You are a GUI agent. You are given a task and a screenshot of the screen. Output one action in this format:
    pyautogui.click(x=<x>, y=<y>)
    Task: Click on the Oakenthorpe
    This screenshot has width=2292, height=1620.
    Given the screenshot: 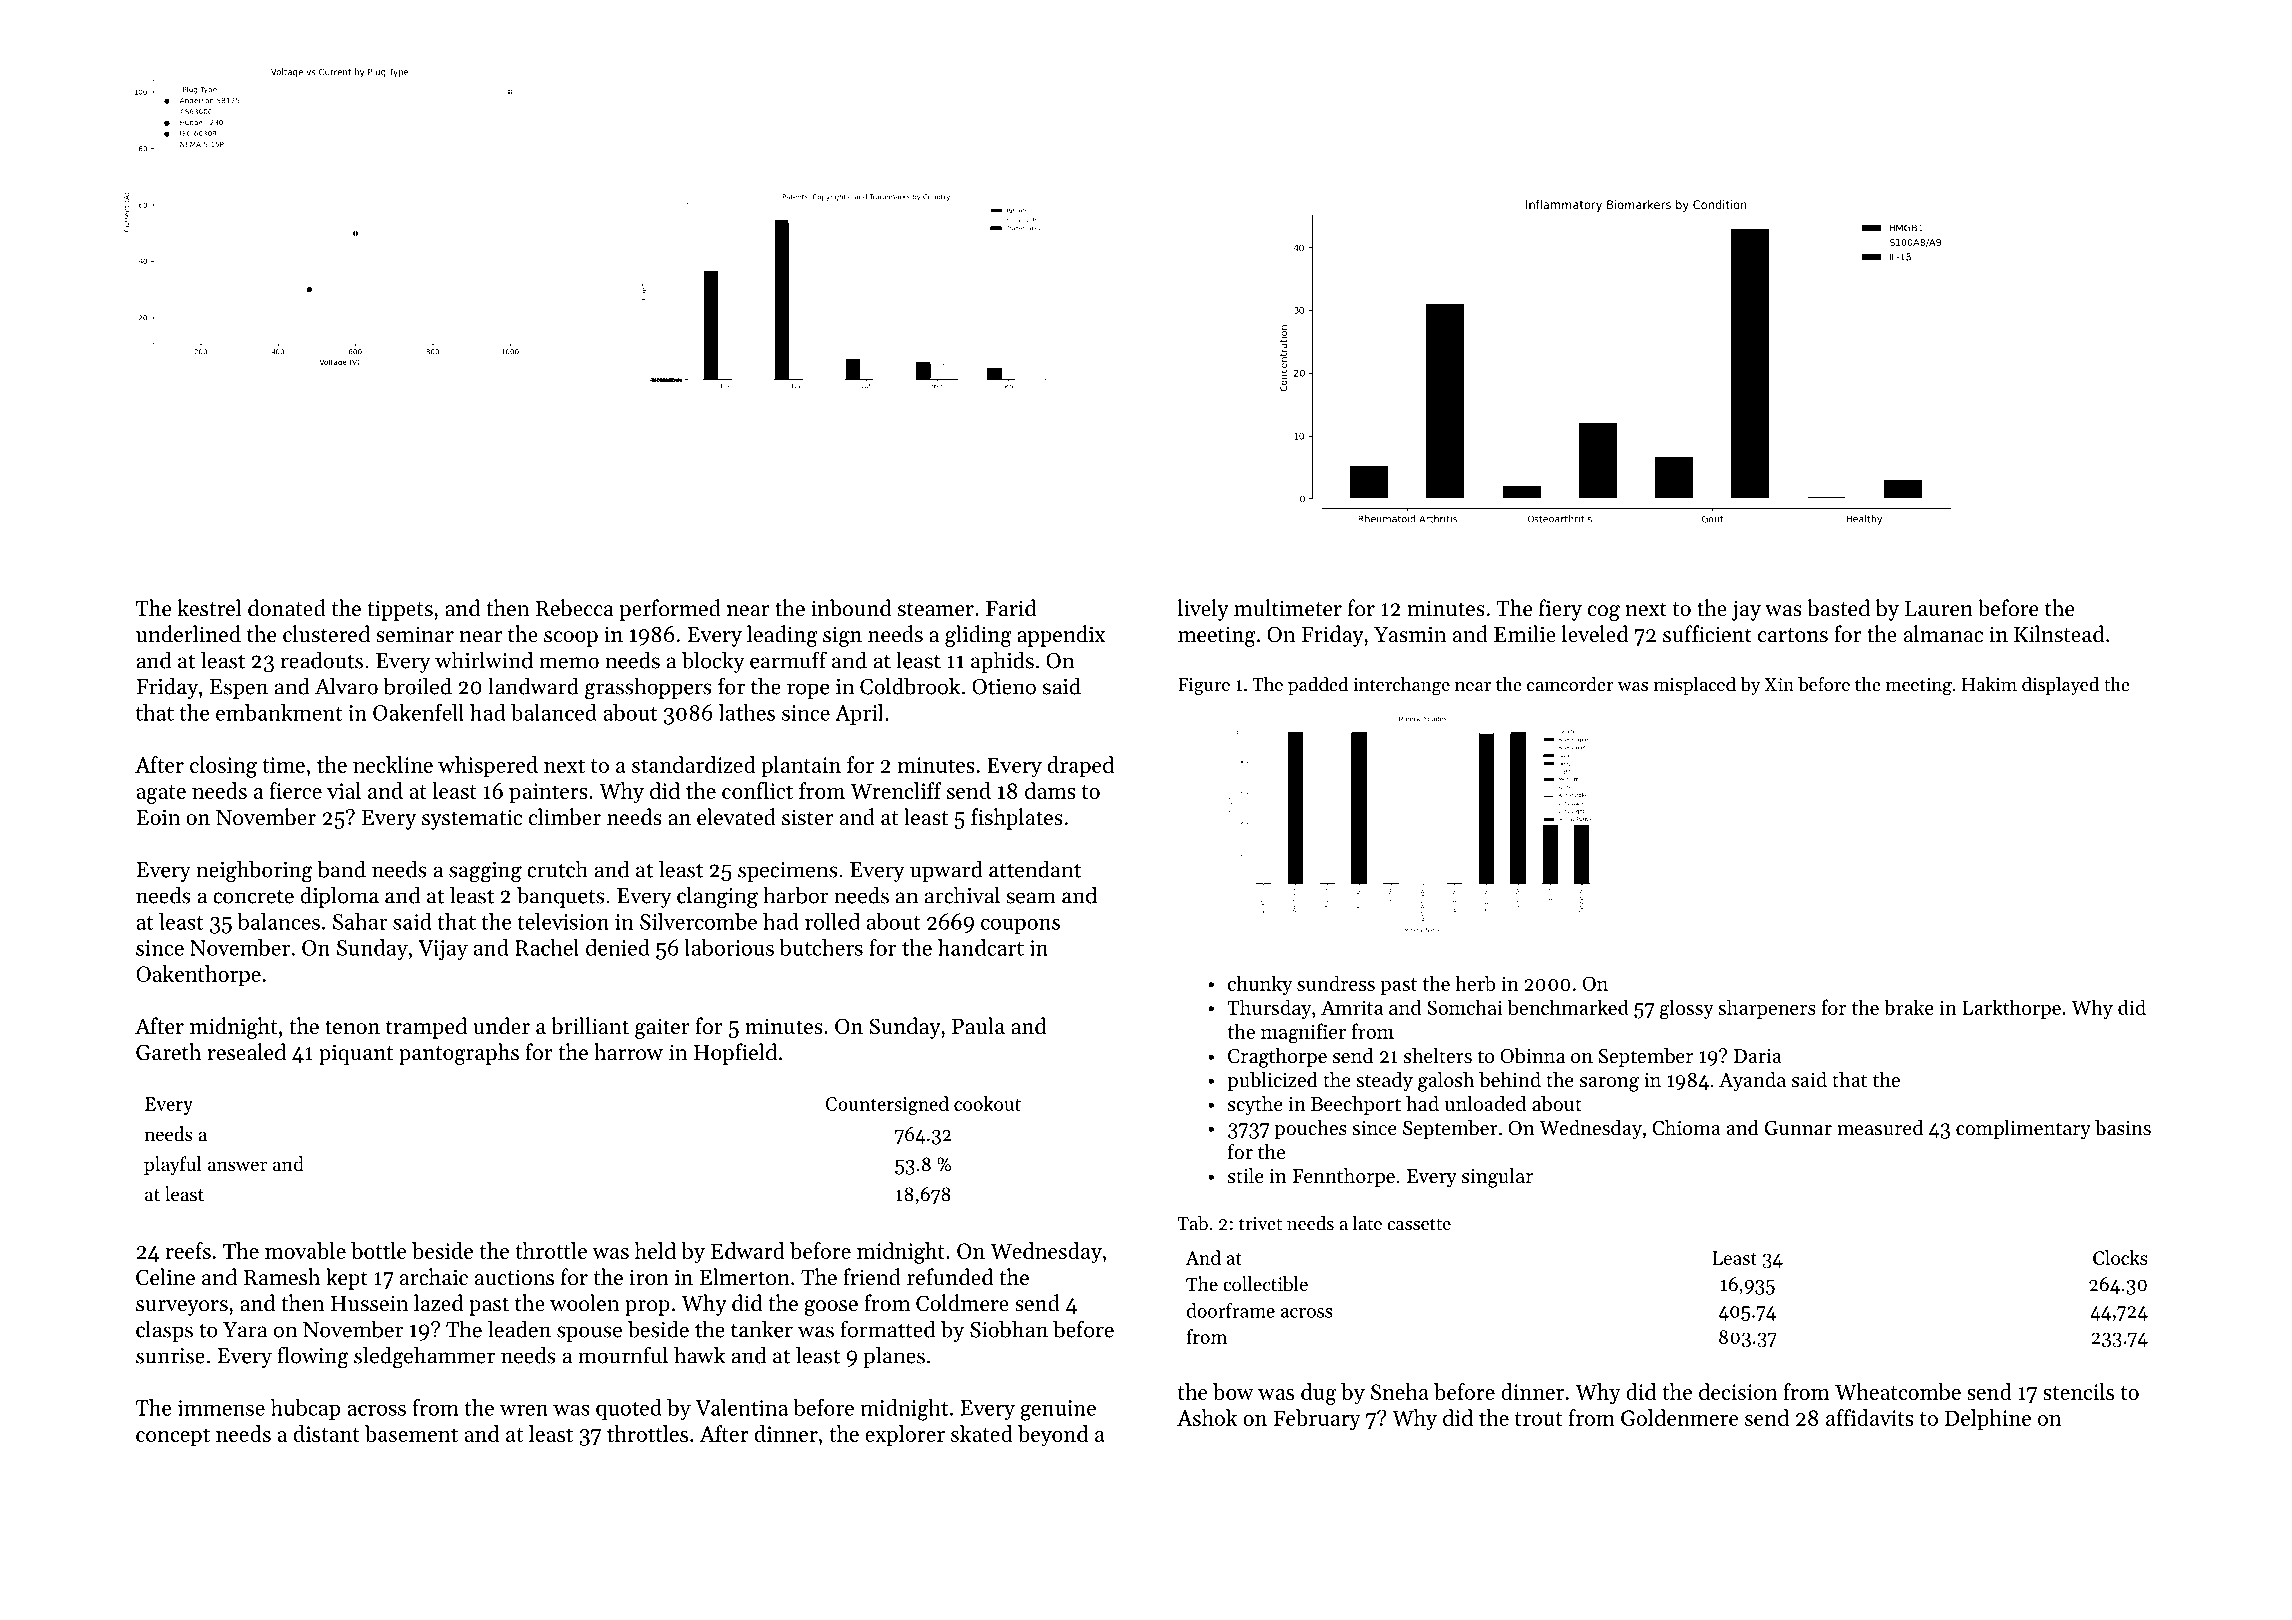 What is the action you would take?
    pyautogui.click(x=198, y=976)
